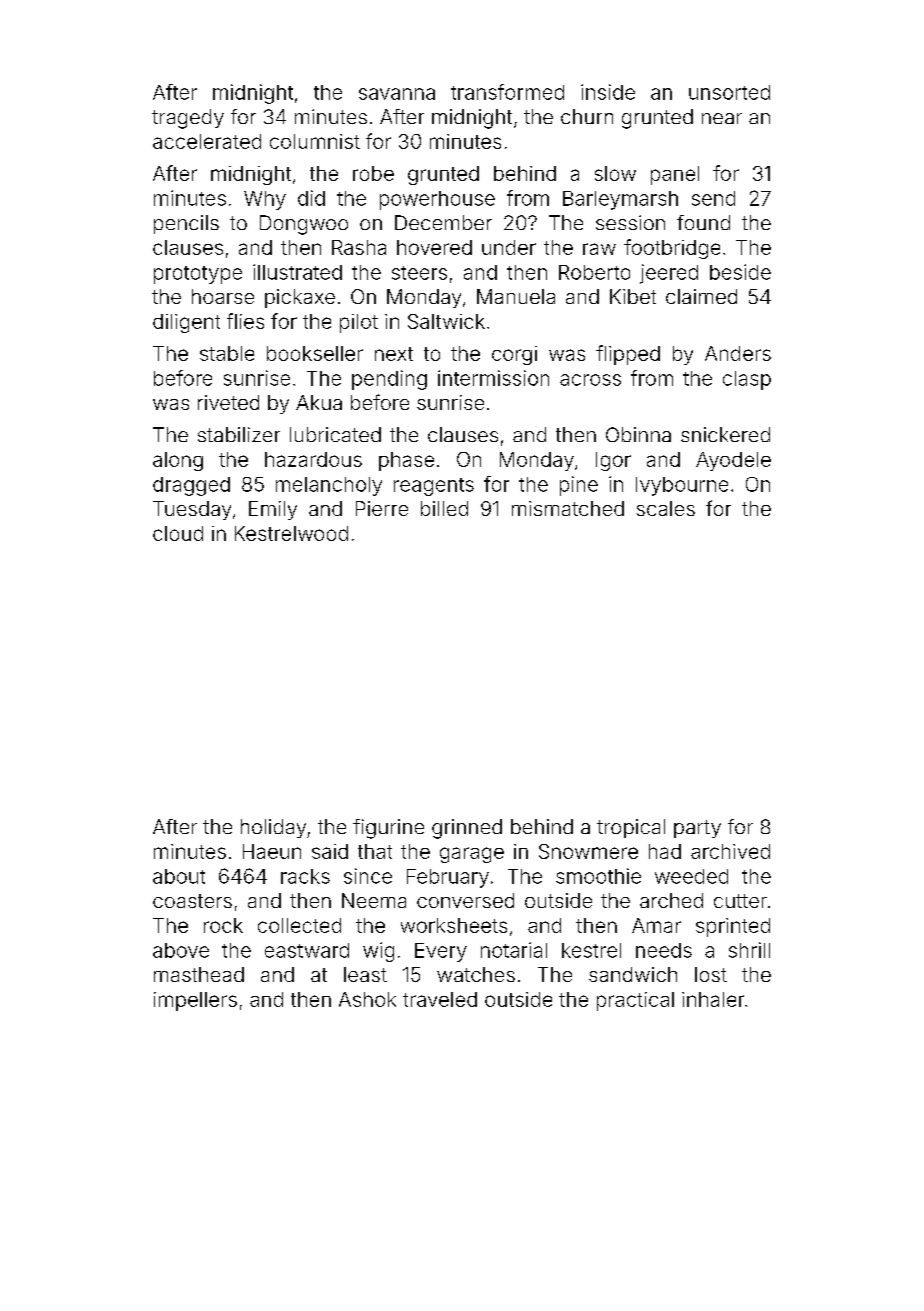 This screenshot has width=924, height=1311. I want to click on transformed, so click(507, 92).
